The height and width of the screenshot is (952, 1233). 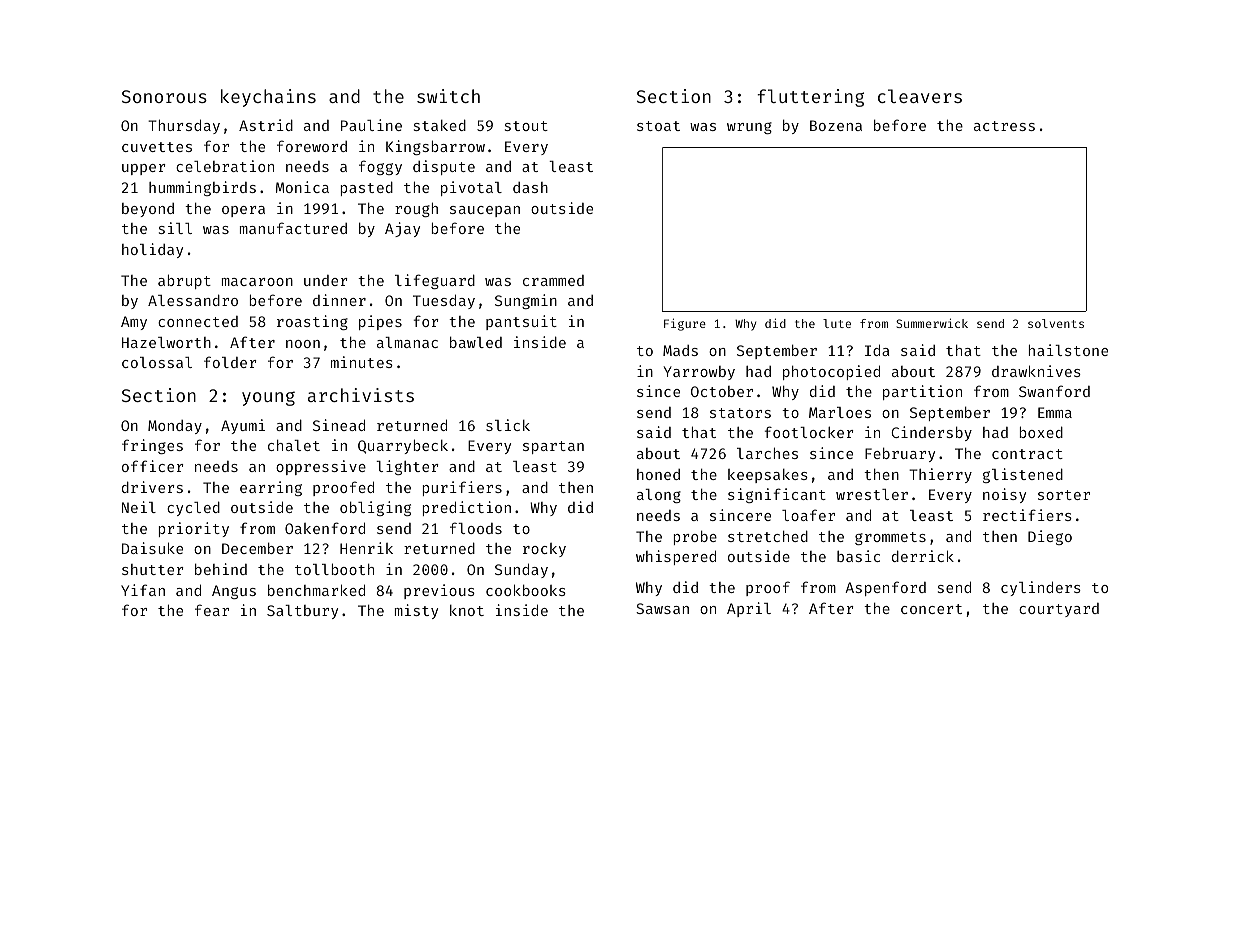 I want to click on young, so click(x=268, y=398).
